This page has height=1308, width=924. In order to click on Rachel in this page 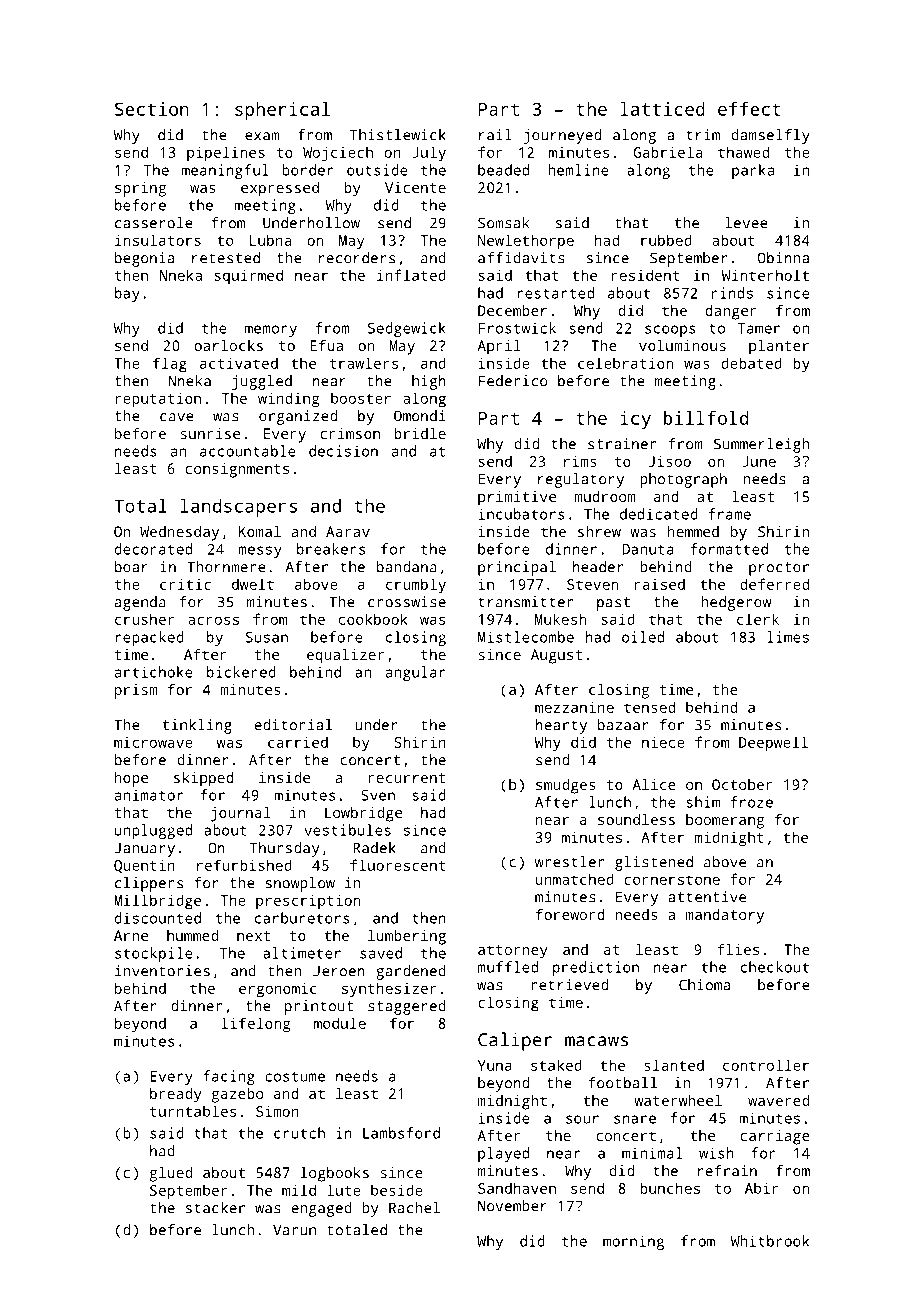, I will do `click(414, 1208)`.
